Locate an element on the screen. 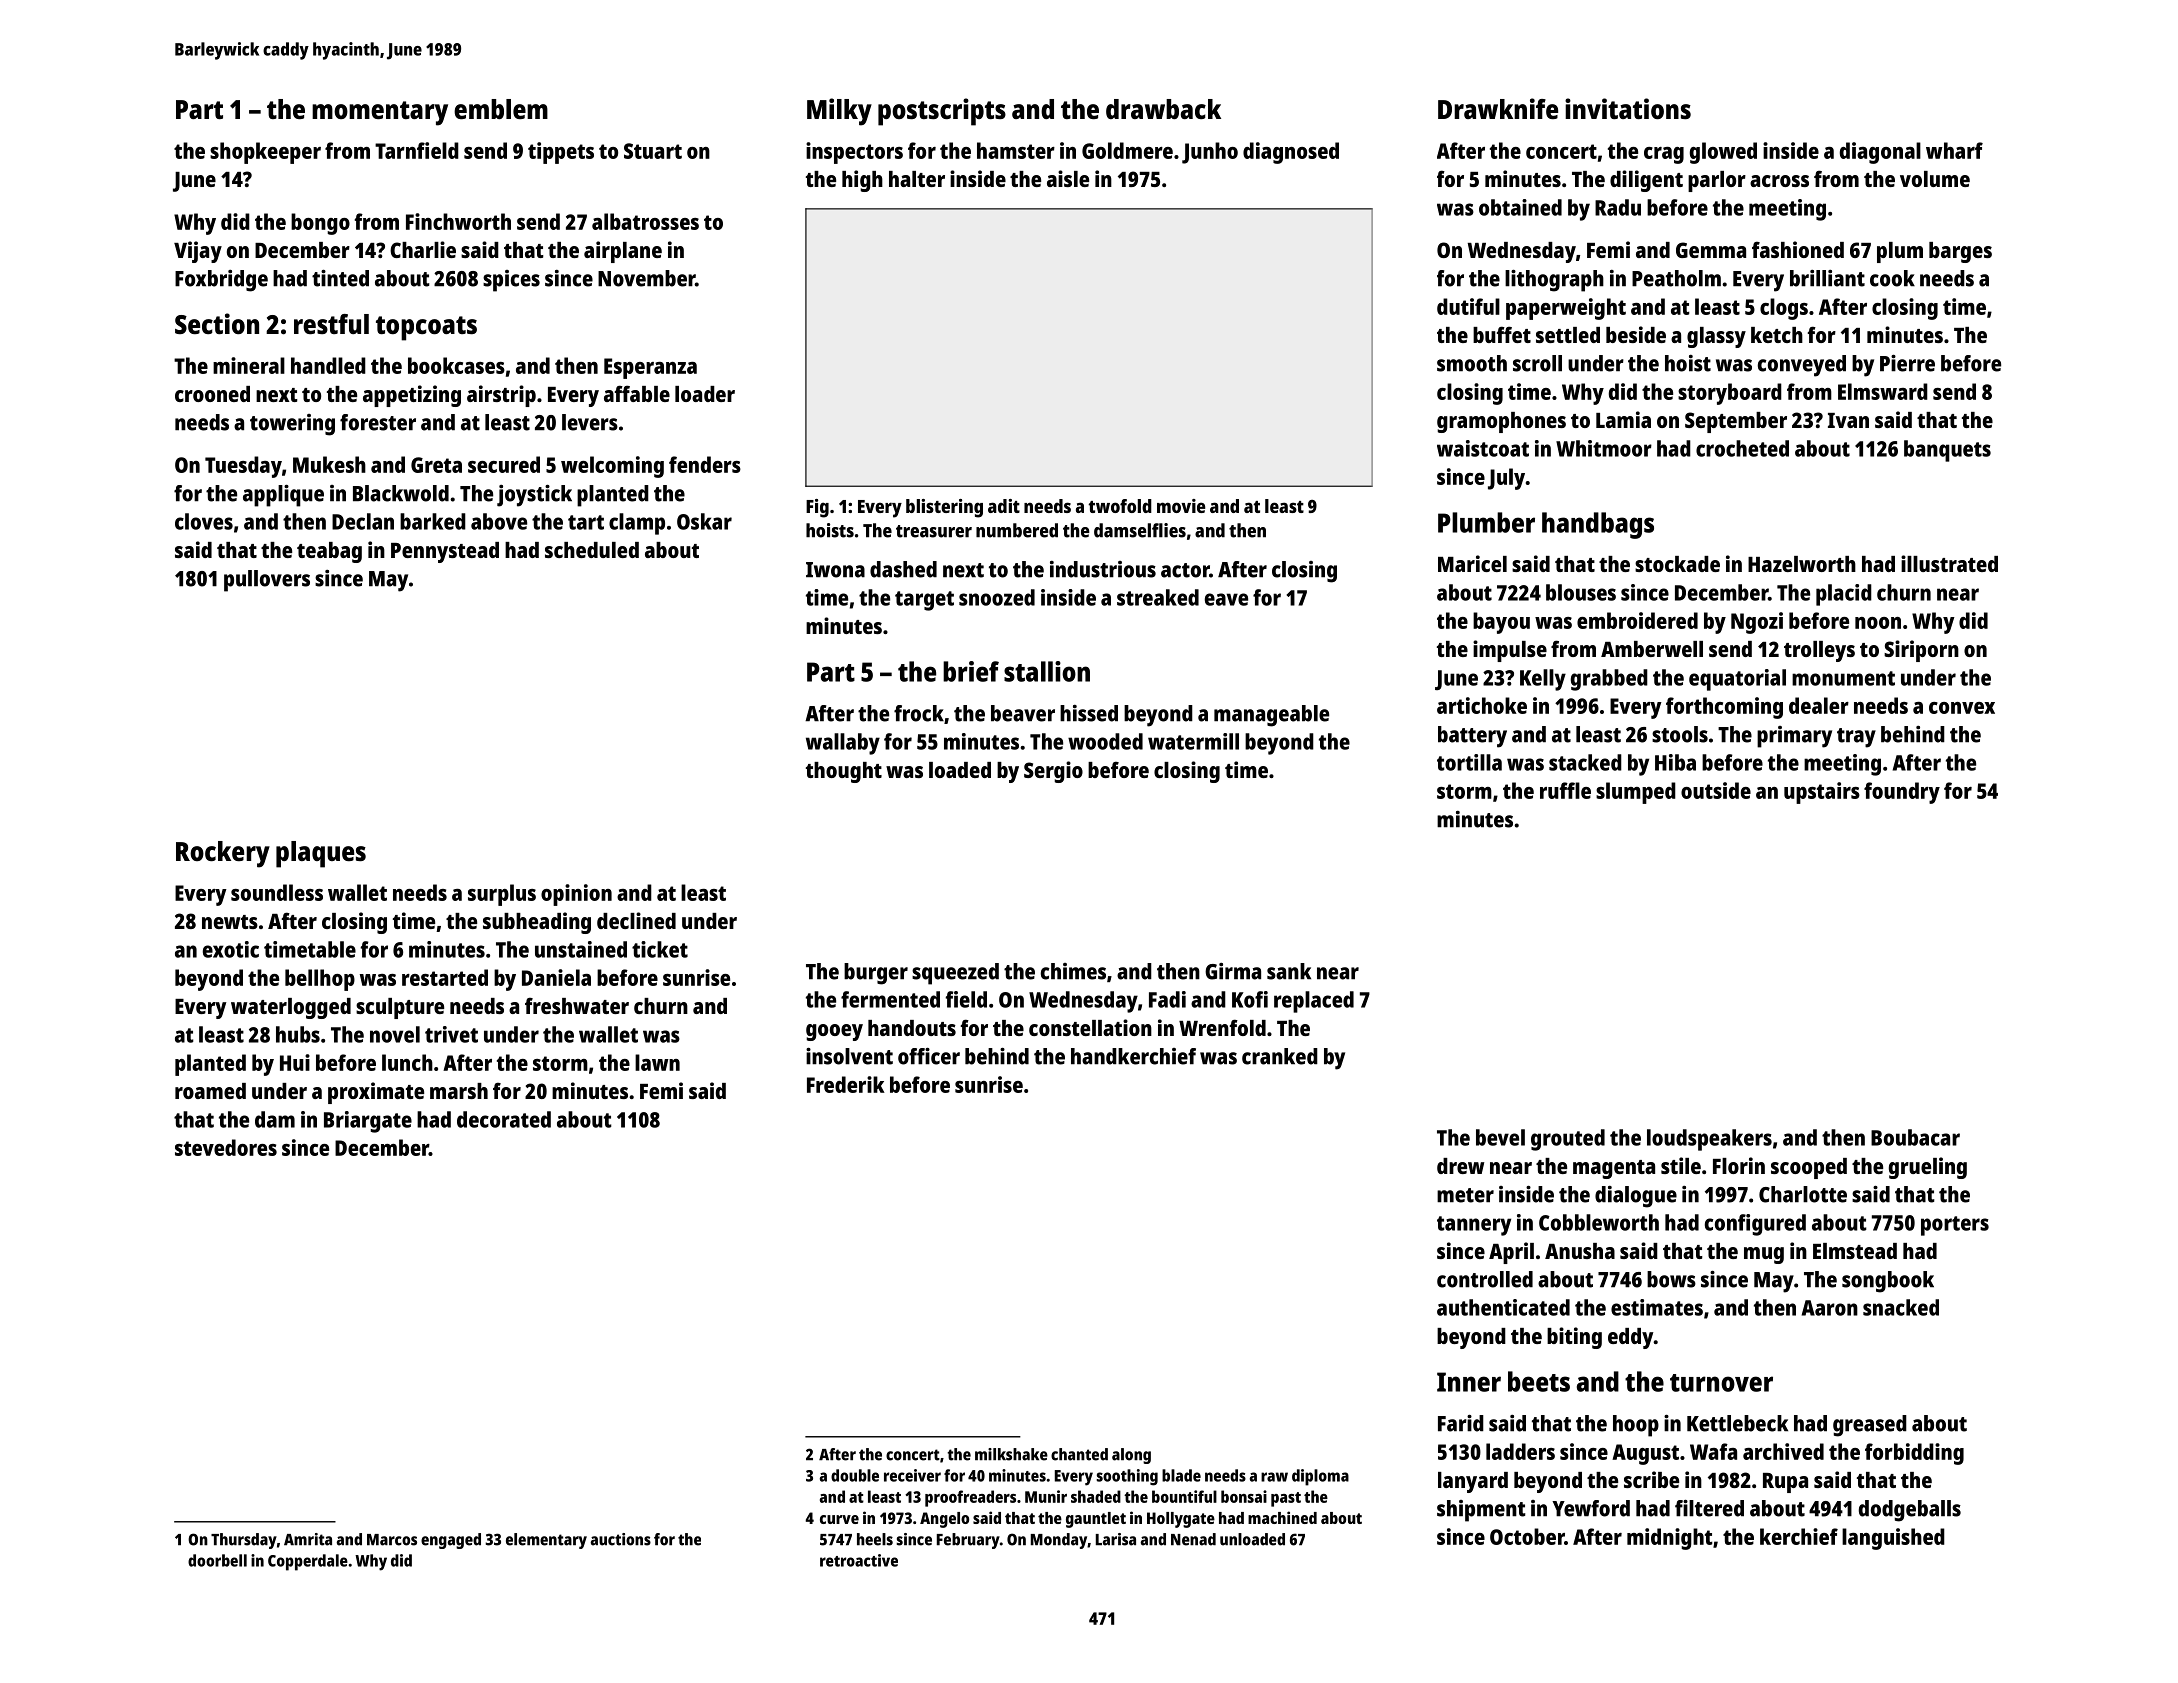 This screenshot has width=2178, height=1683. diagnosed is located at coordinates (1291, 153).
